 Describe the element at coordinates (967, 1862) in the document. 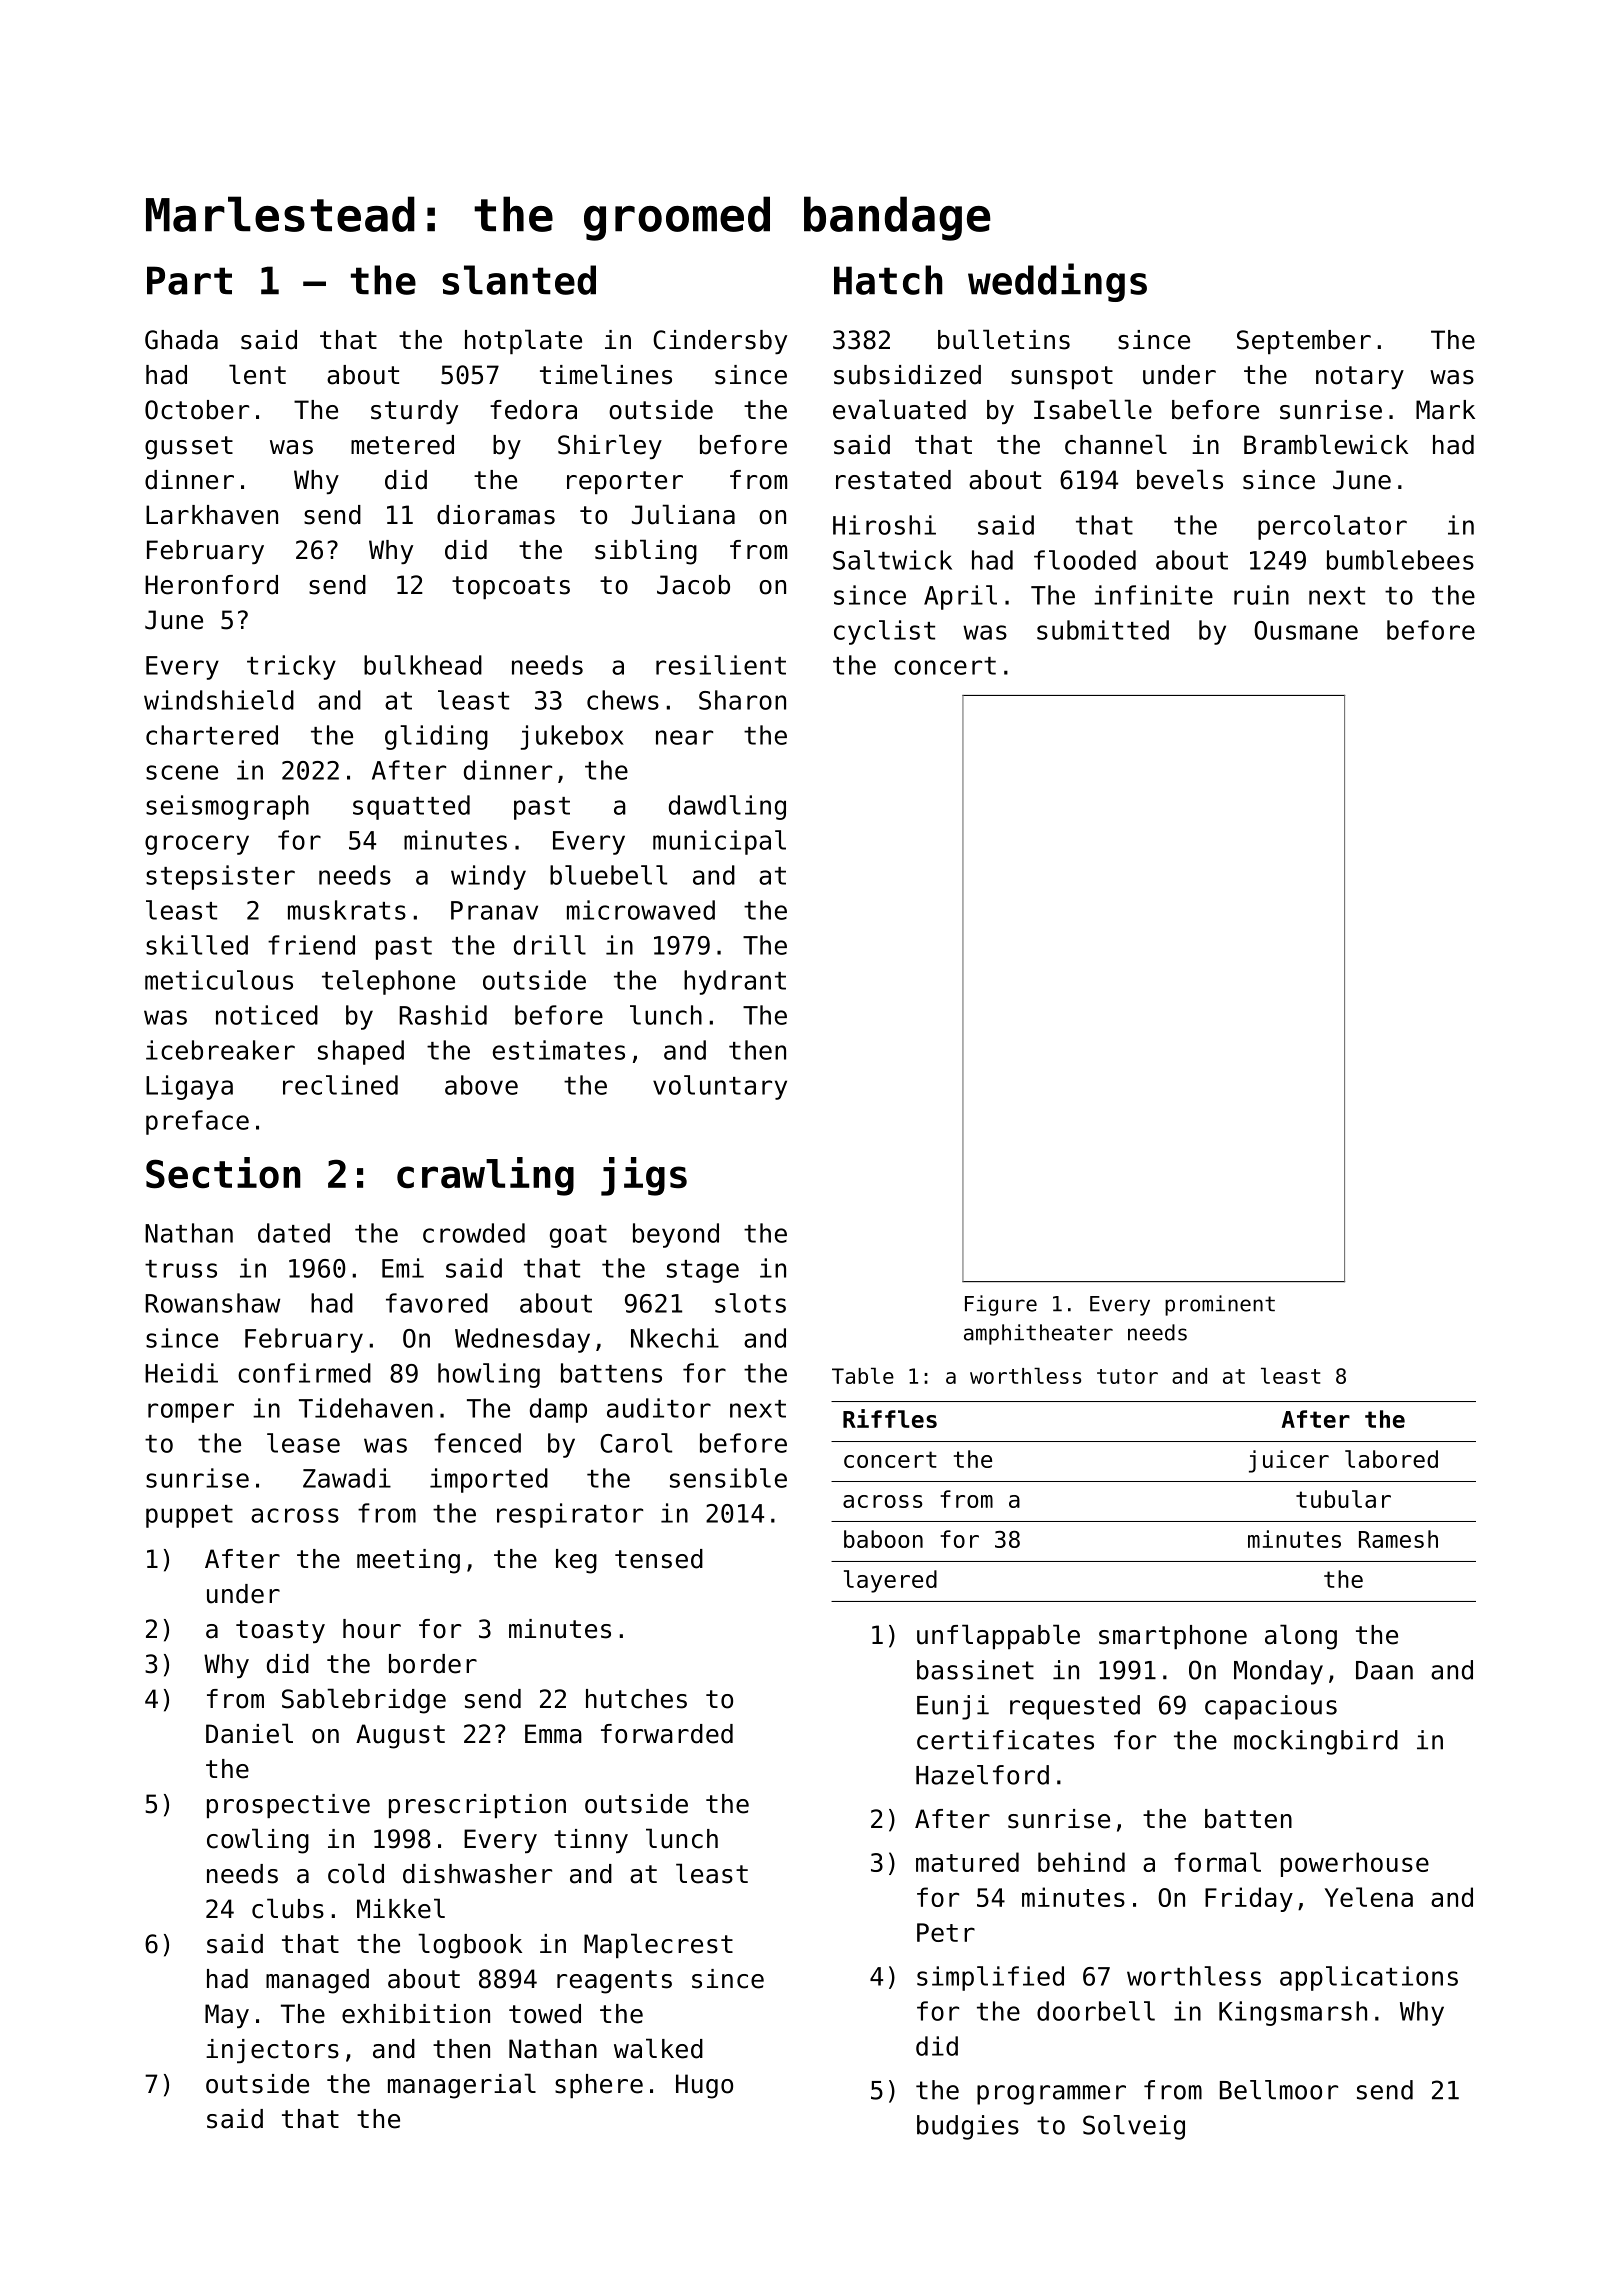

I see `matured` at that location.
